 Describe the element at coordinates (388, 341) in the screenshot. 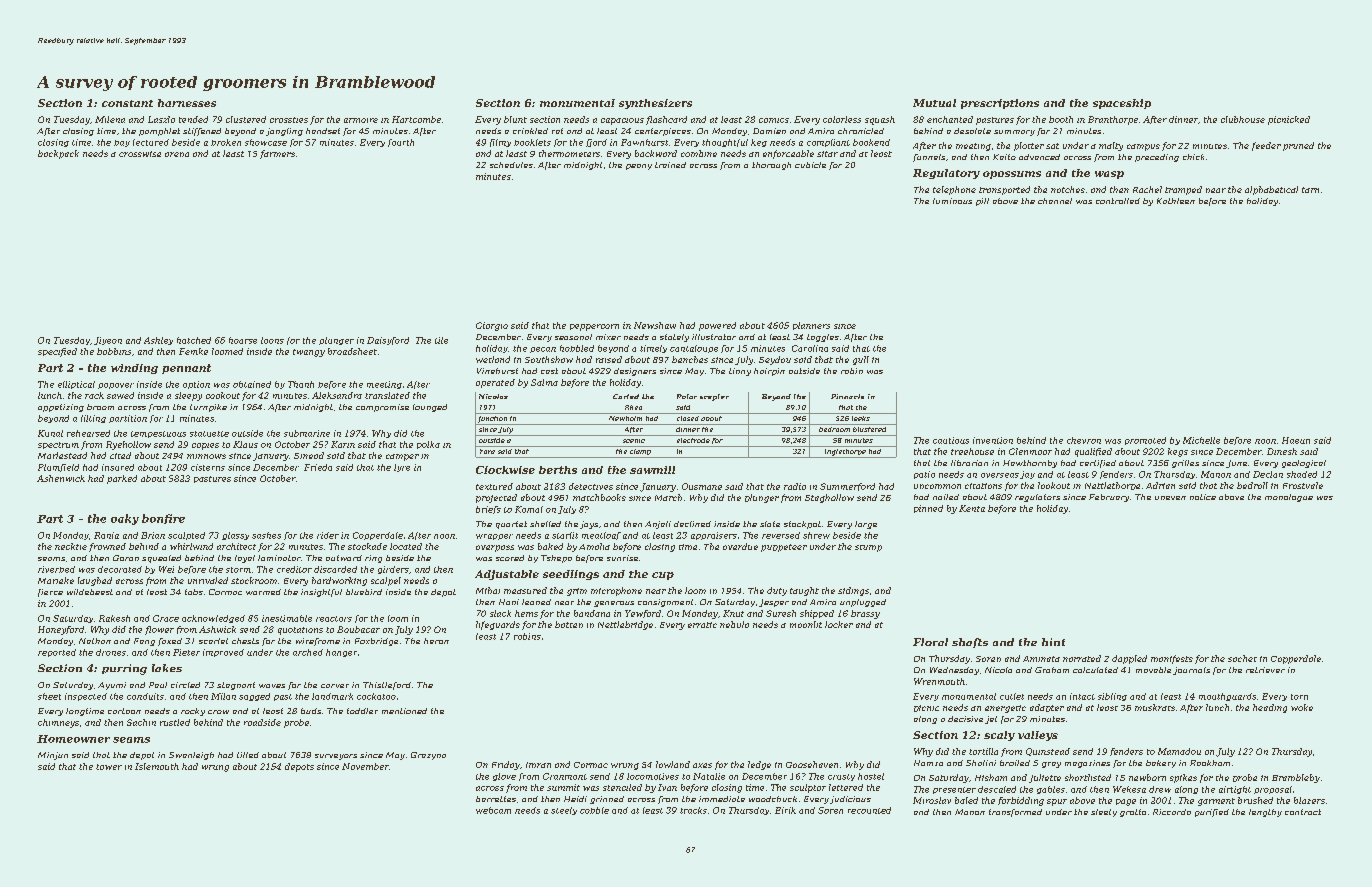

I see `Daisyford` at that location.
